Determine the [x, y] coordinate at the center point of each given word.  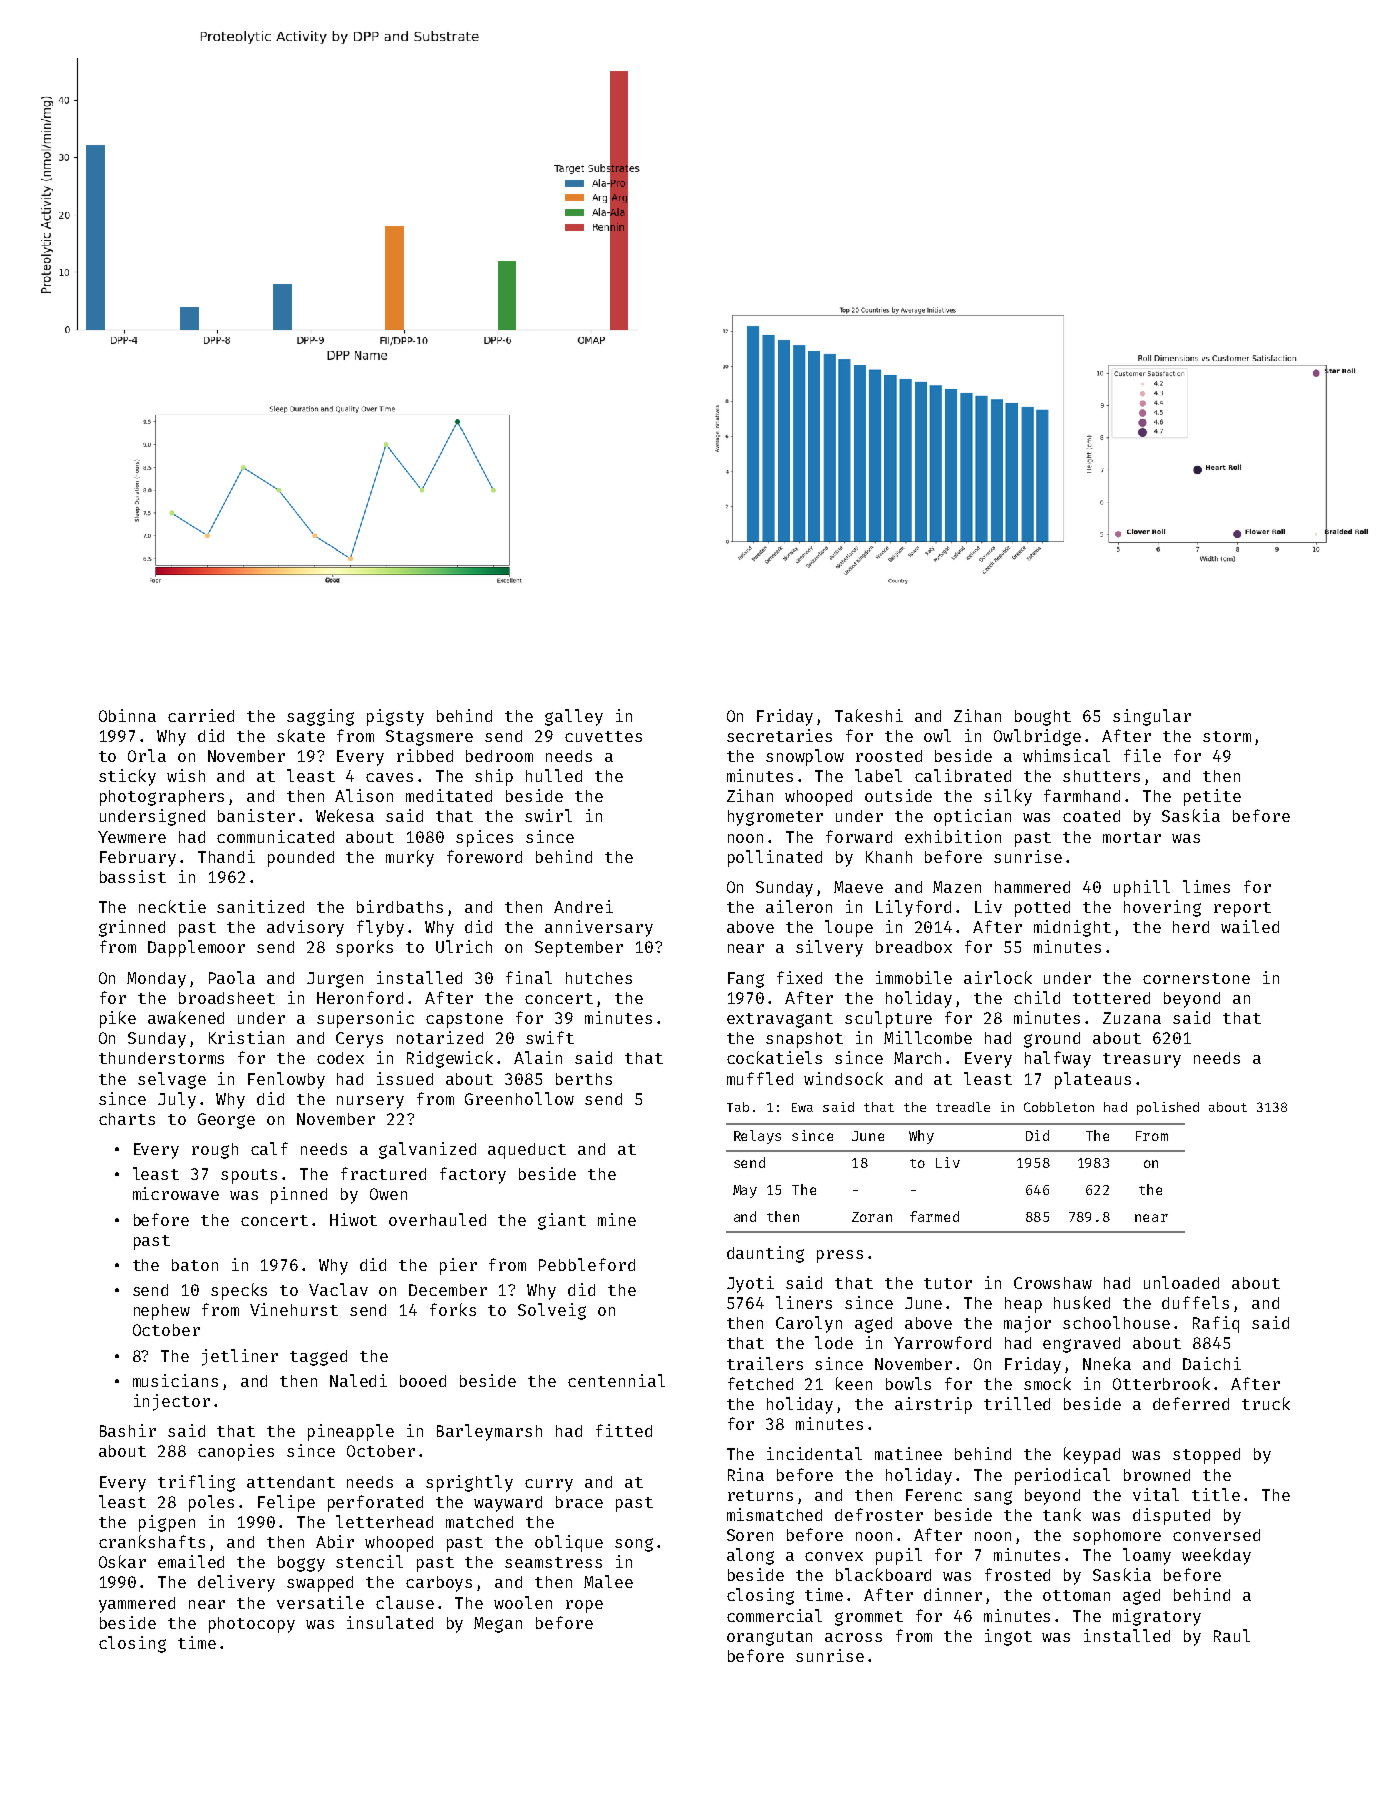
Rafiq [1216, 1324]
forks [453, 1309]
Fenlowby [286, 1080]
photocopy [252, 1625]
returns [760, 1495]
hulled [554, 775]
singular [1152, 717]
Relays [757, 1137]
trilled [1017, 1403]
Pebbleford [587, 1264]
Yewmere [132, 837]
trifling [196, 1483]
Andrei [583, 906]
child [1037, 997]
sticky [127, 777]
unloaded [1181, 1282]
